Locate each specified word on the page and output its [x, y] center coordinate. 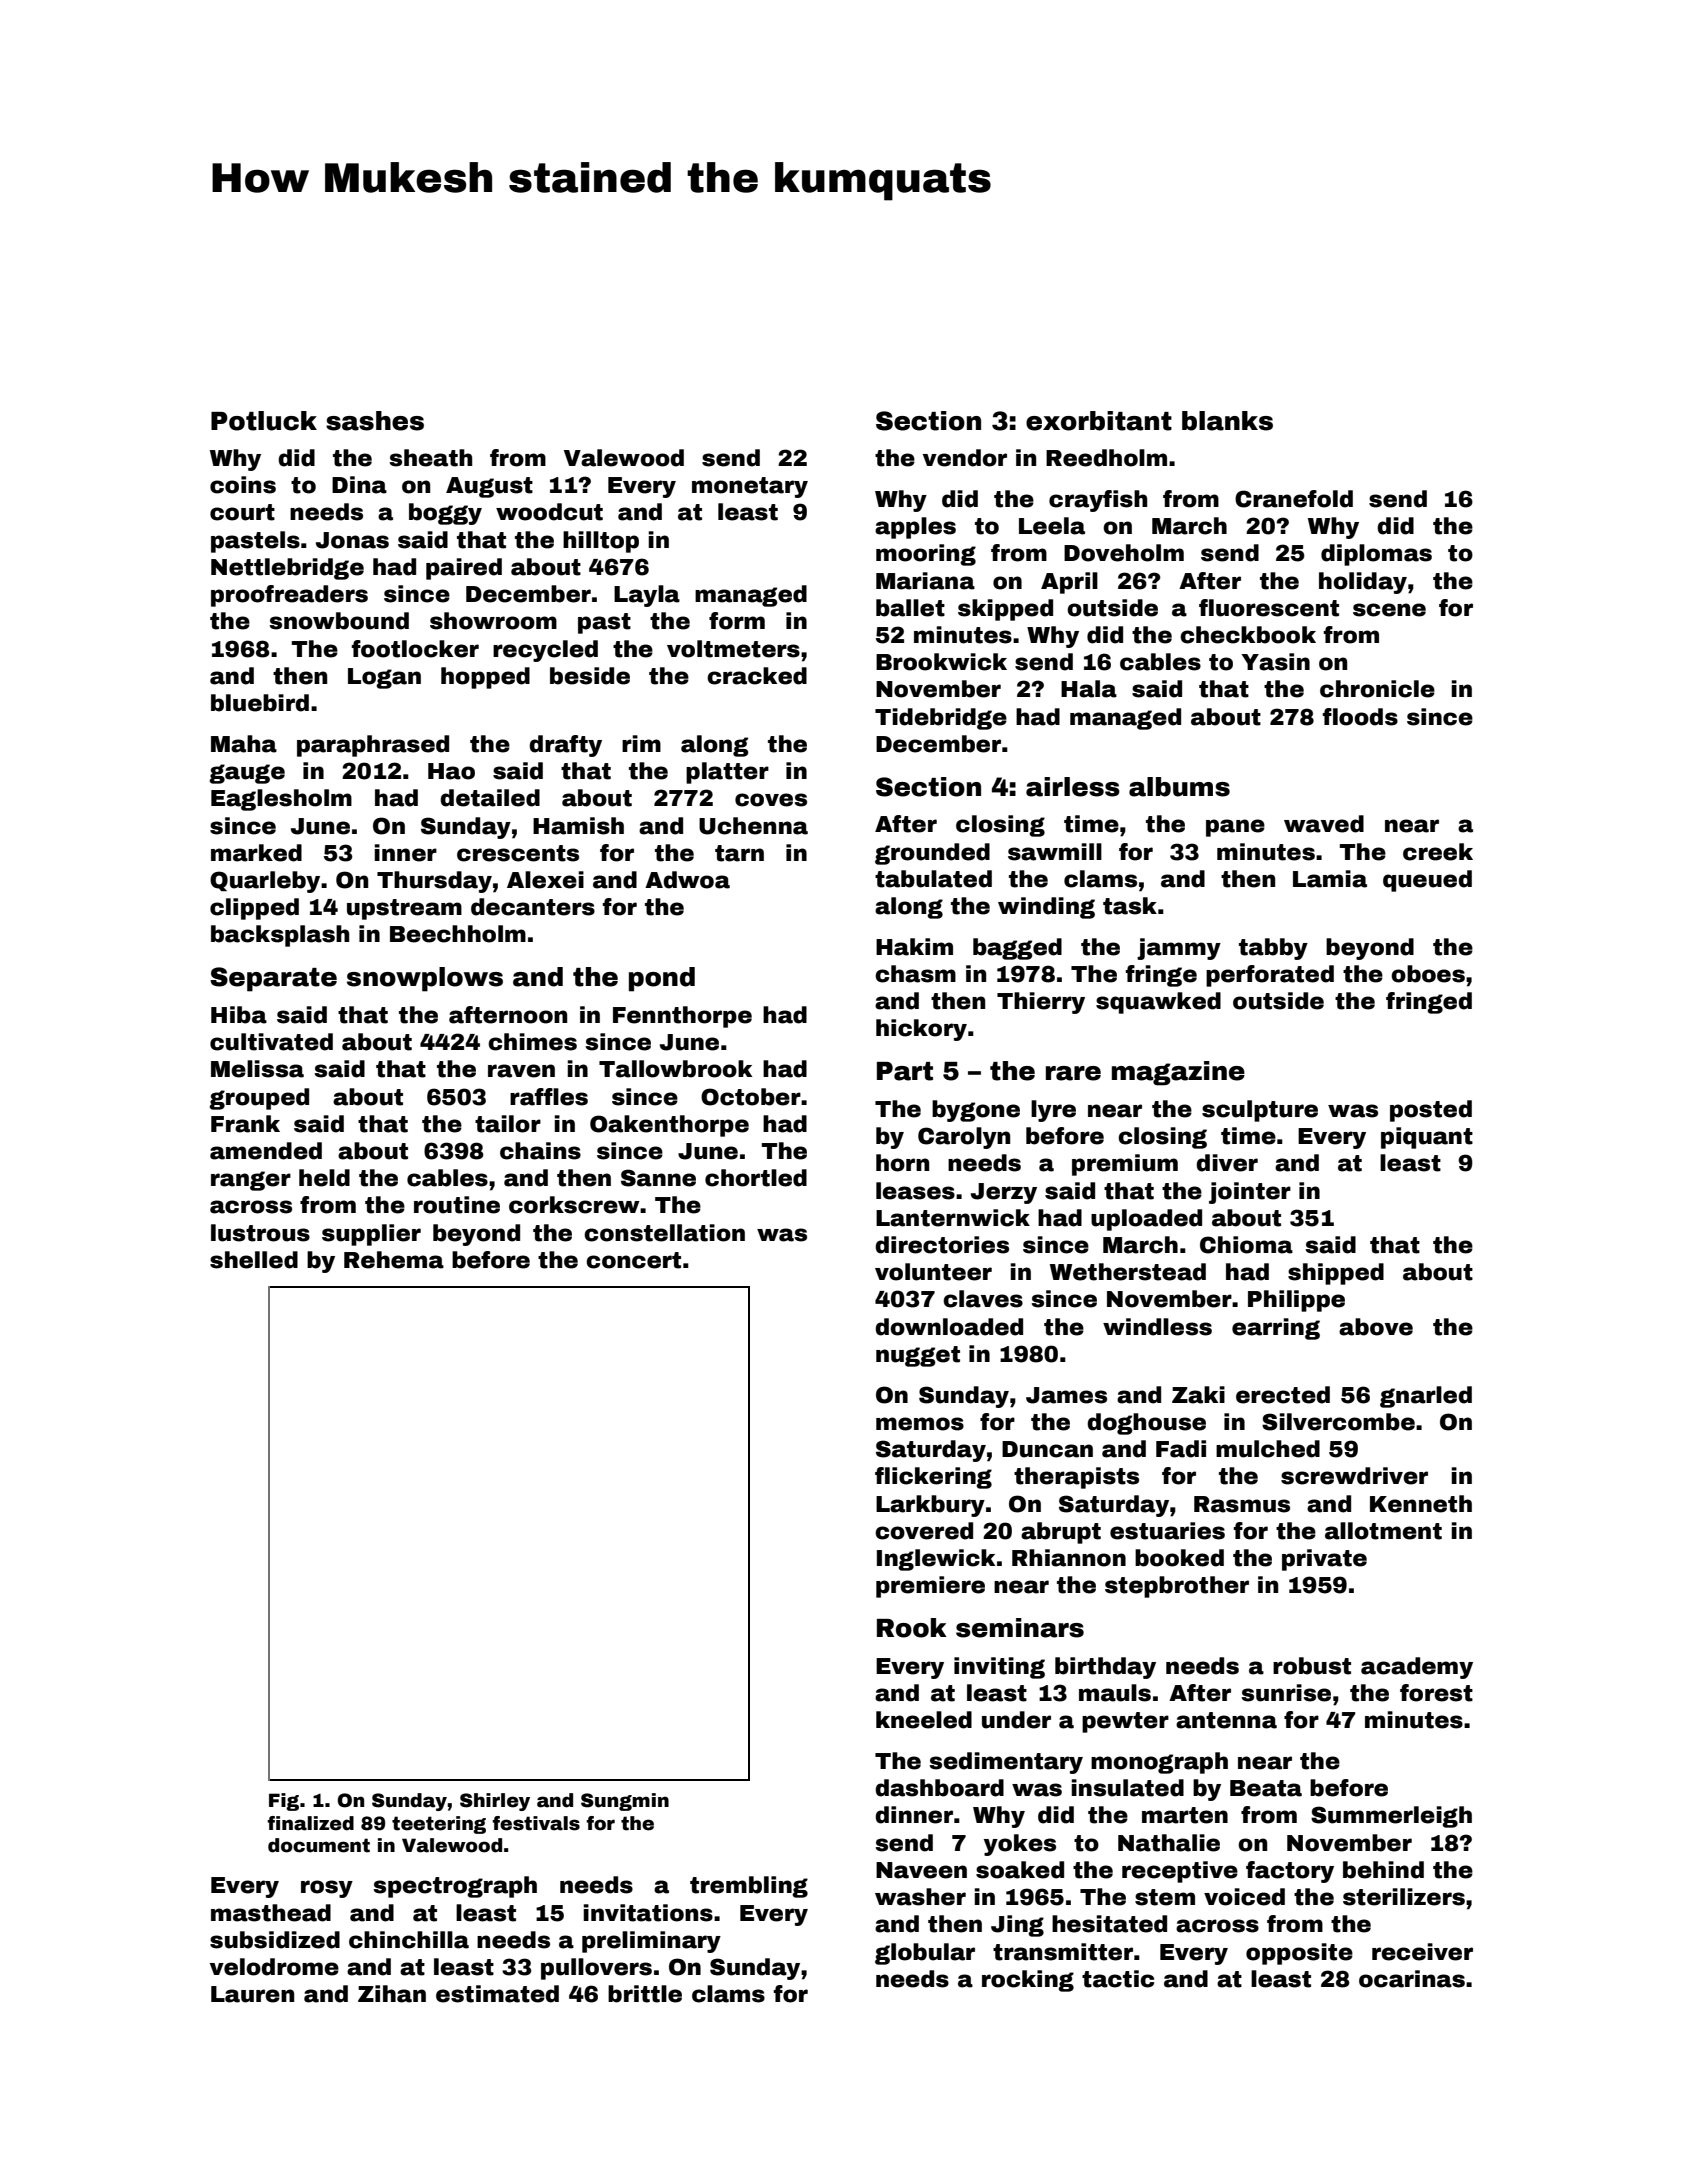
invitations [648, 1913]
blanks [1227, 421]
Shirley [495, 1802]
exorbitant [1099, 421]
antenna [1226, 1720]
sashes [375, 421]
